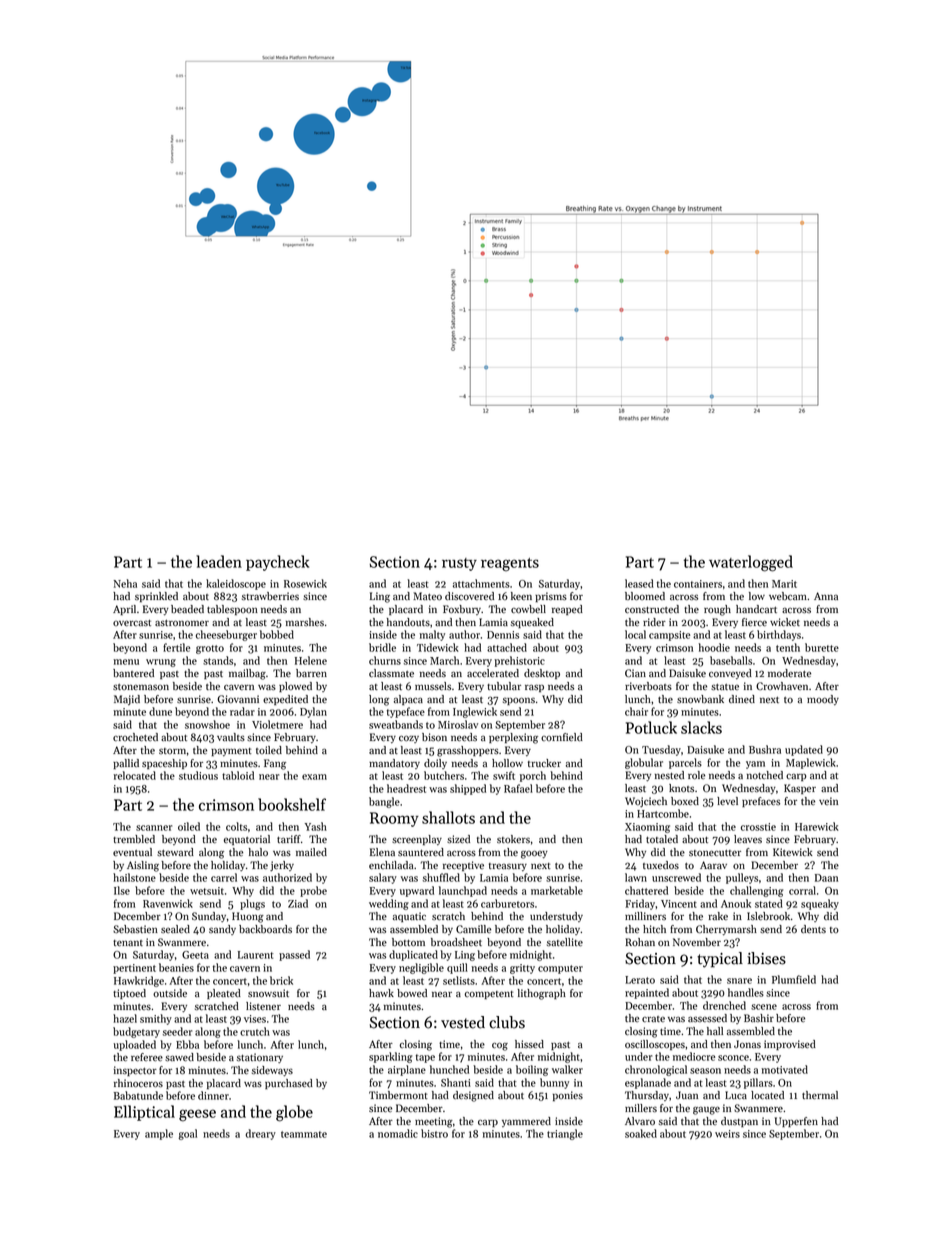  I want to click on reagents, so click(510, 565).
